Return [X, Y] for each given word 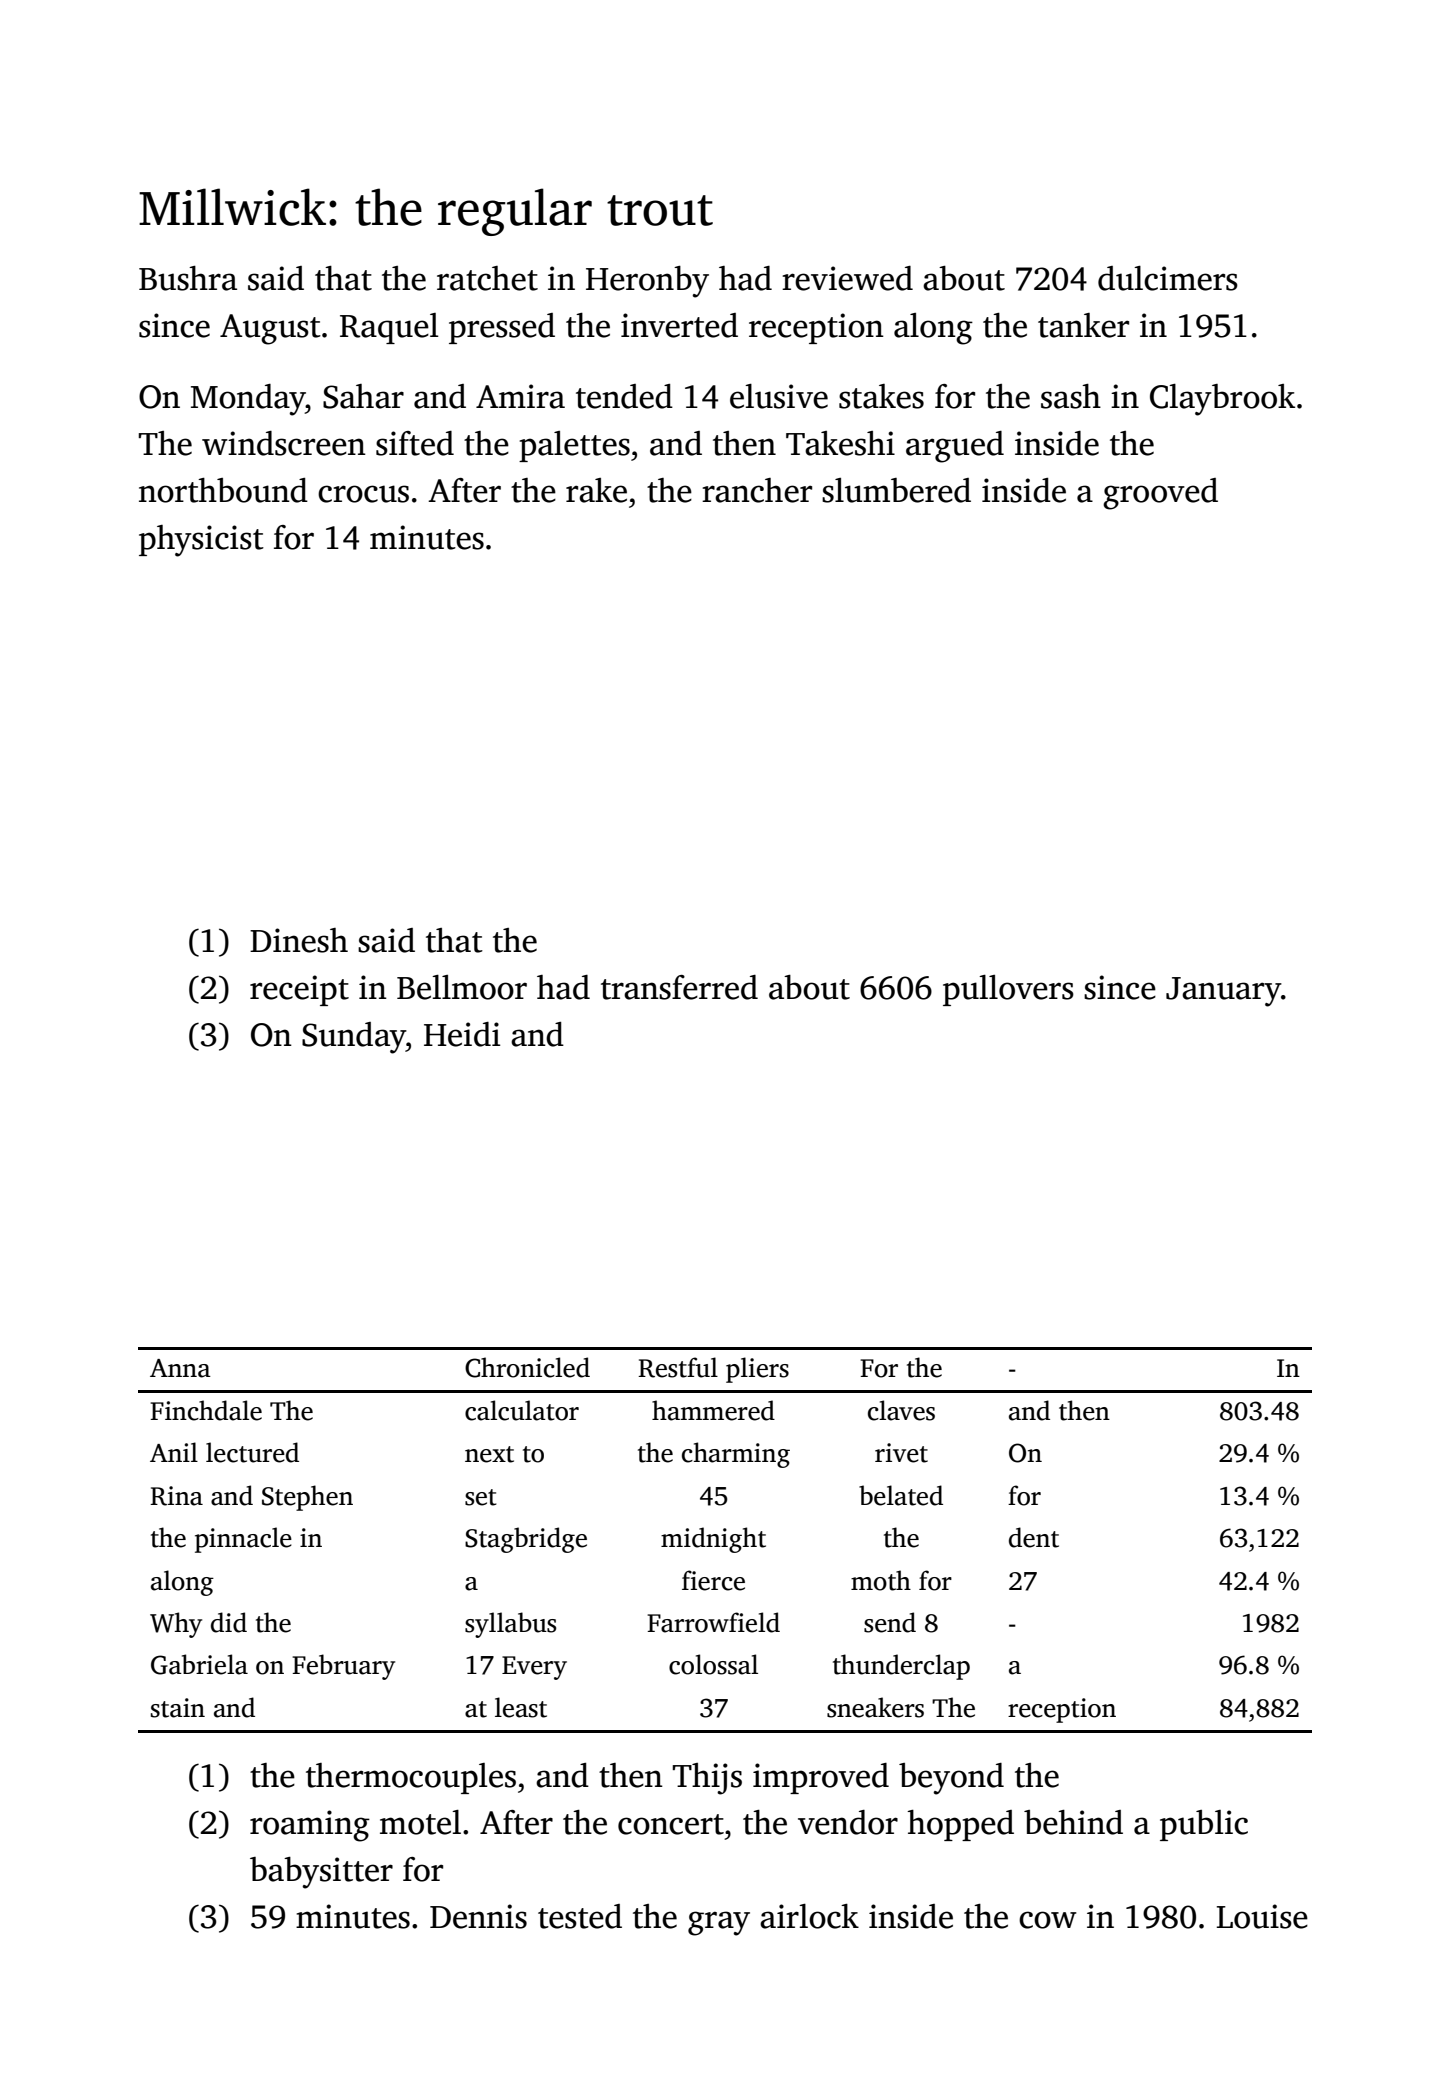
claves [901, 1410]
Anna [180, 1368]
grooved [1160, 494]
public [1204, 1825]
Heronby [647, 282]
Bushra [188, 278]
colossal [713, 1664]
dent [1034, 1537]
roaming [310, 1826]
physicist [201, 541]
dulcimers [1168, 278]
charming [736, 1455]
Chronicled [527, 1367]
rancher [757, 490]
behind [1073, 1822]
